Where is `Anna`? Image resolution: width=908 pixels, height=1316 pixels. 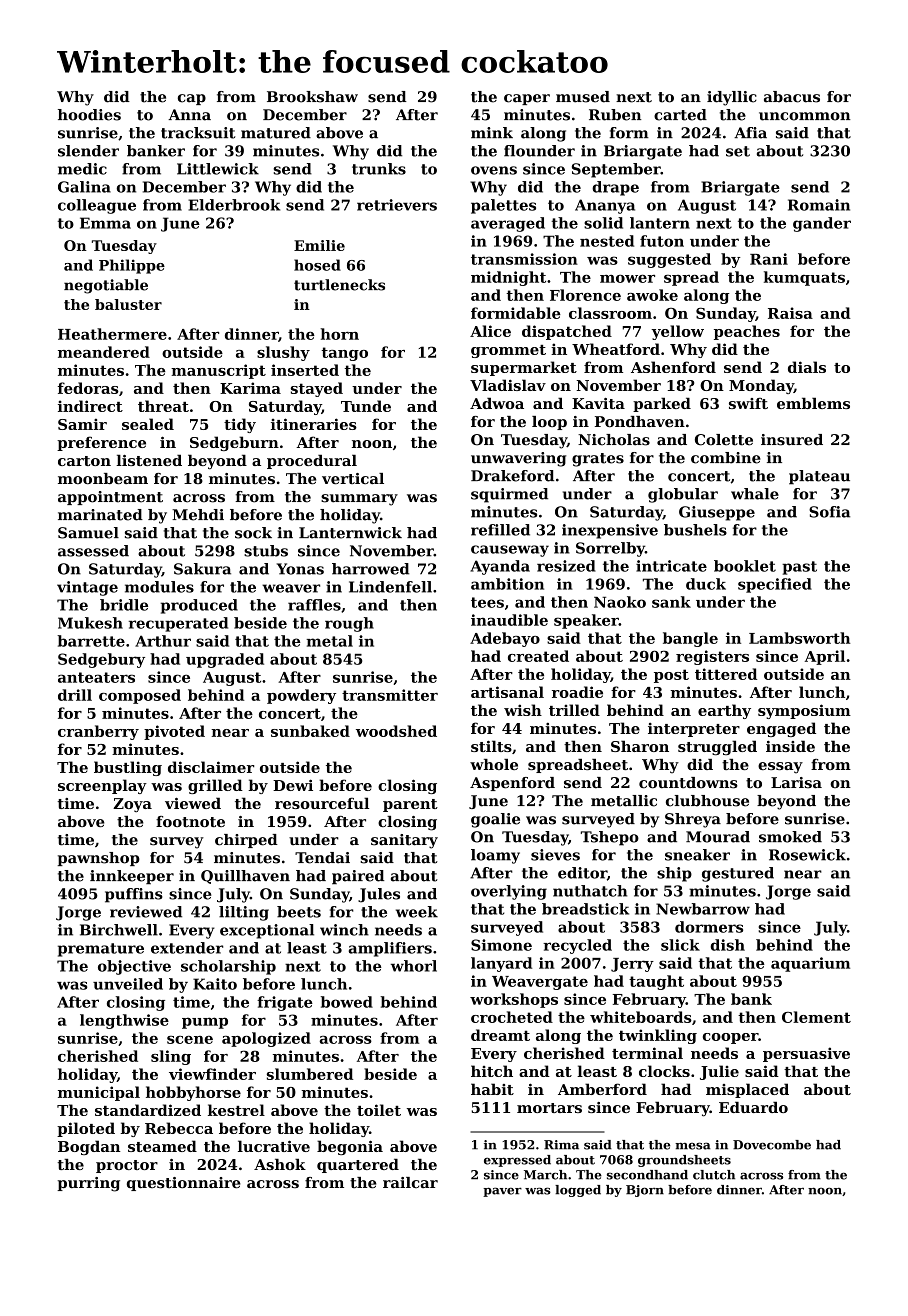
Anna is located at coordinates (189, 115).
